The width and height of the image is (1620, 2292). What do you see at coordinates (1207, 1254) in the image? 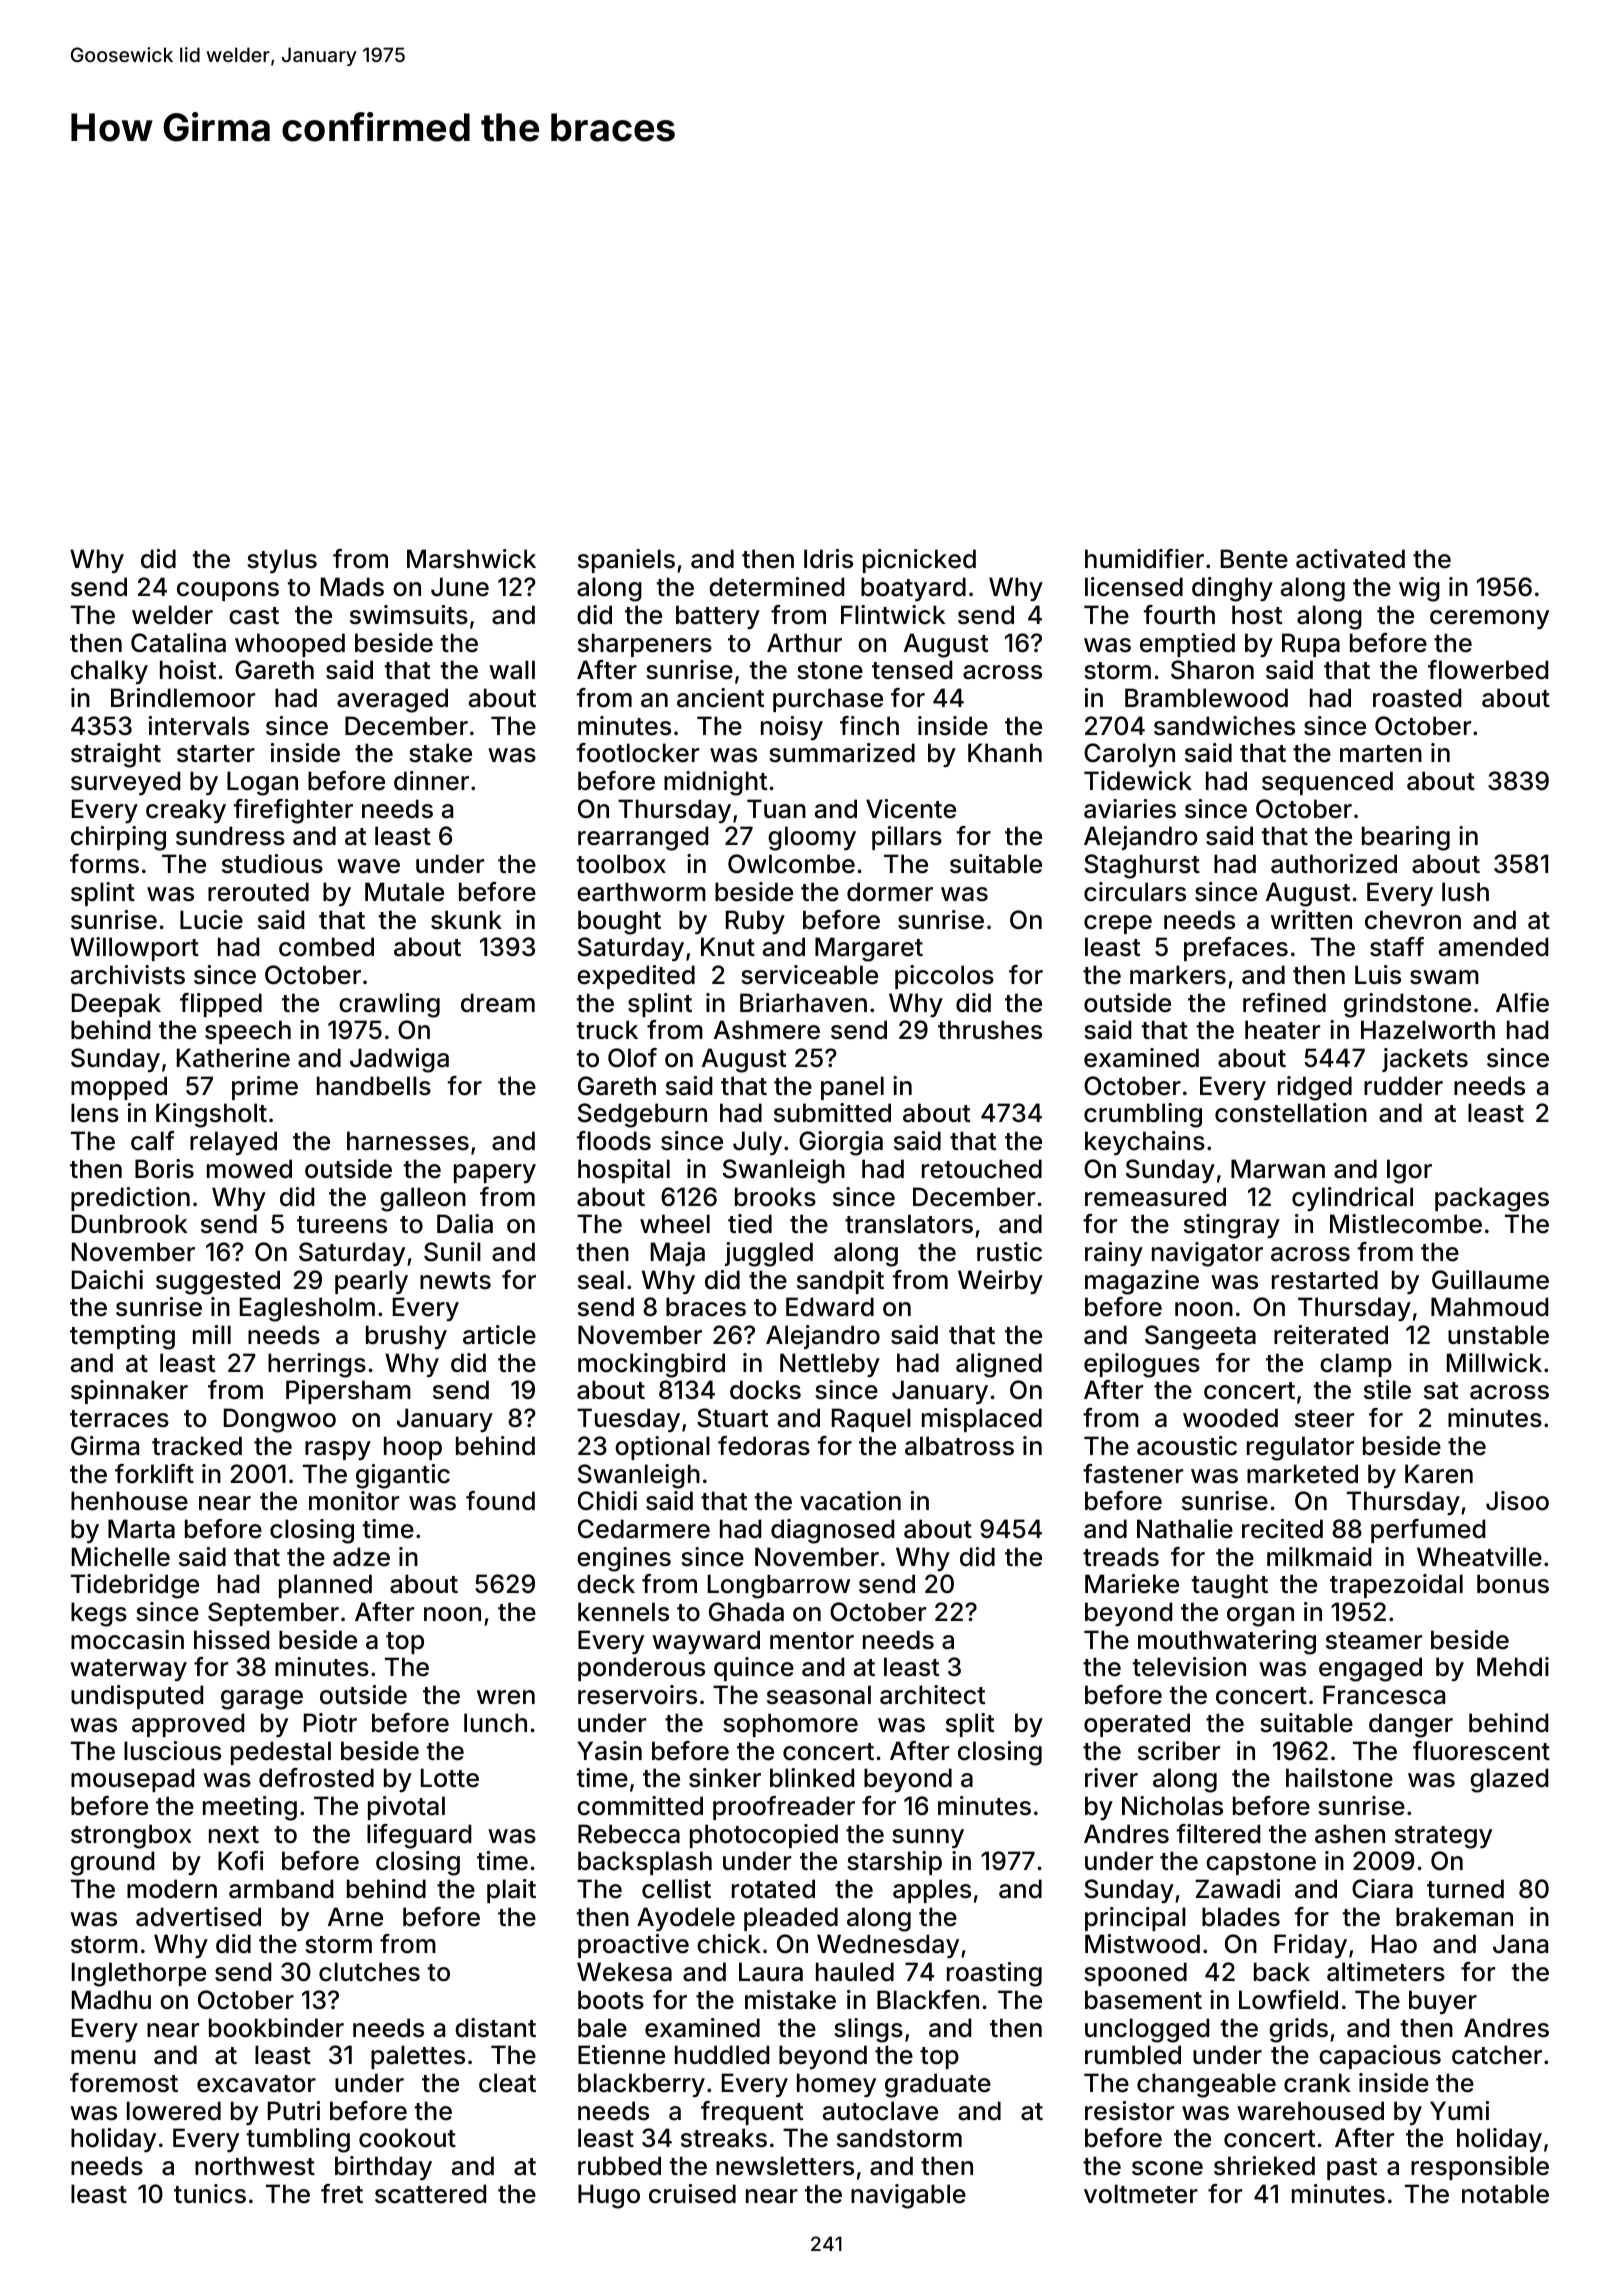
I see `navigator` at bounding box center [1207, 1254].
